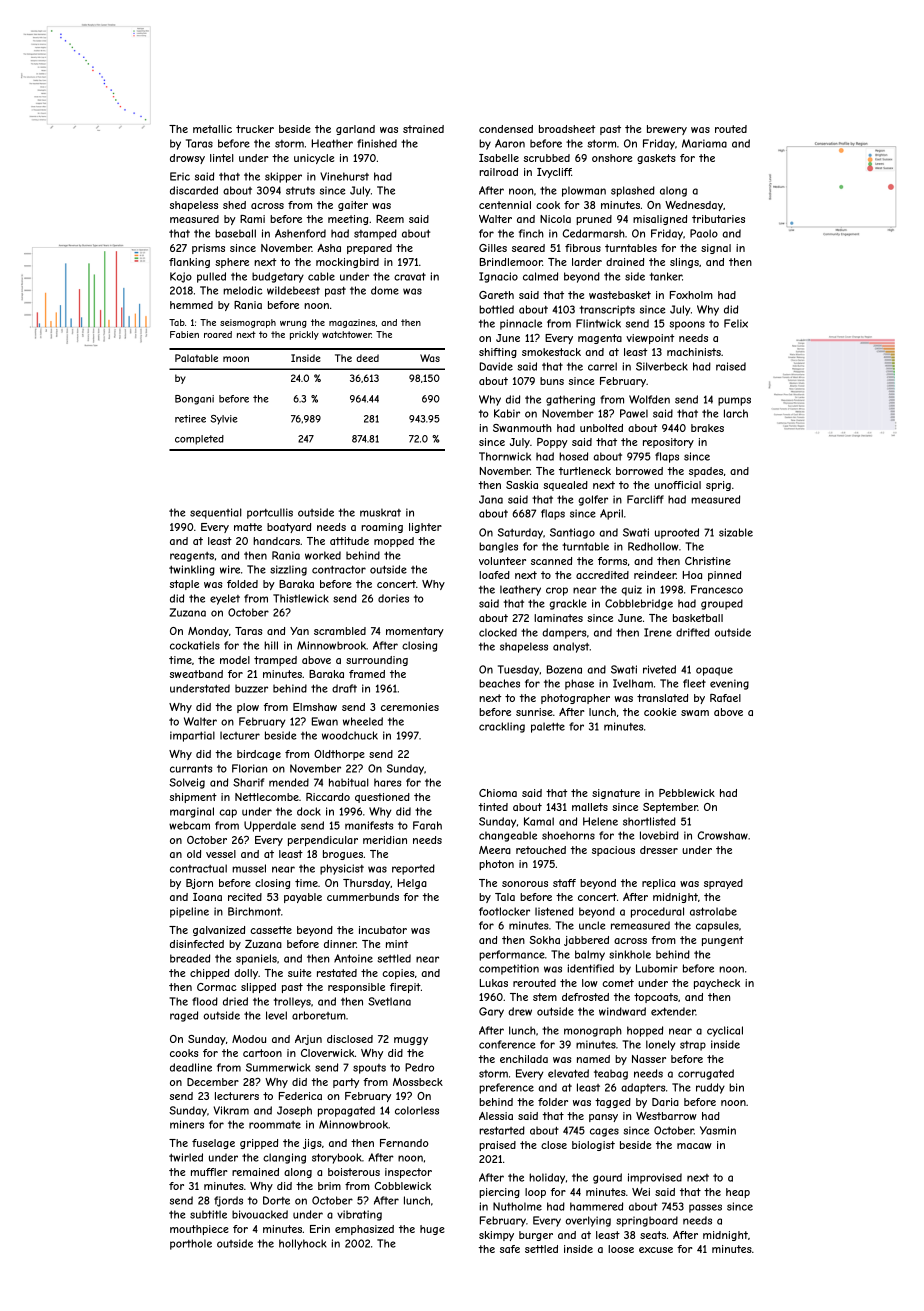  What do you see at coordinates (613, 851) in the image?
I see `spacious` at bounding box center [613, 851].
